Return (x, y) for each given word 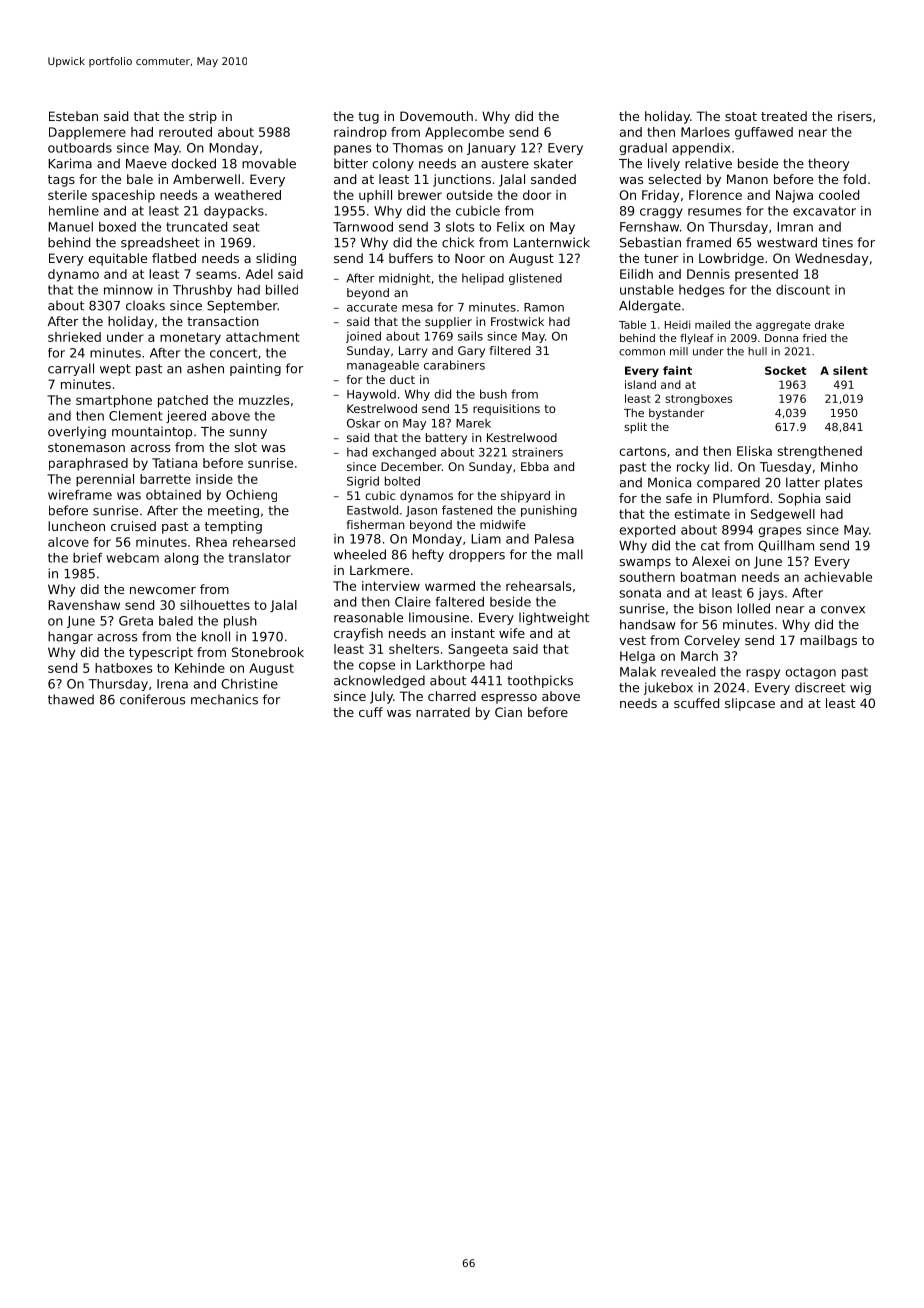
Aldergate (650, 306)
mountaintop (152, 432)
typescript (161, 653)
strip (203, 117)
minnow (128, 290)
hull (757, 351)
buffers (411, 258)
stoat (741, 116)
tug (368, 118)
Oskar (364, 423)
